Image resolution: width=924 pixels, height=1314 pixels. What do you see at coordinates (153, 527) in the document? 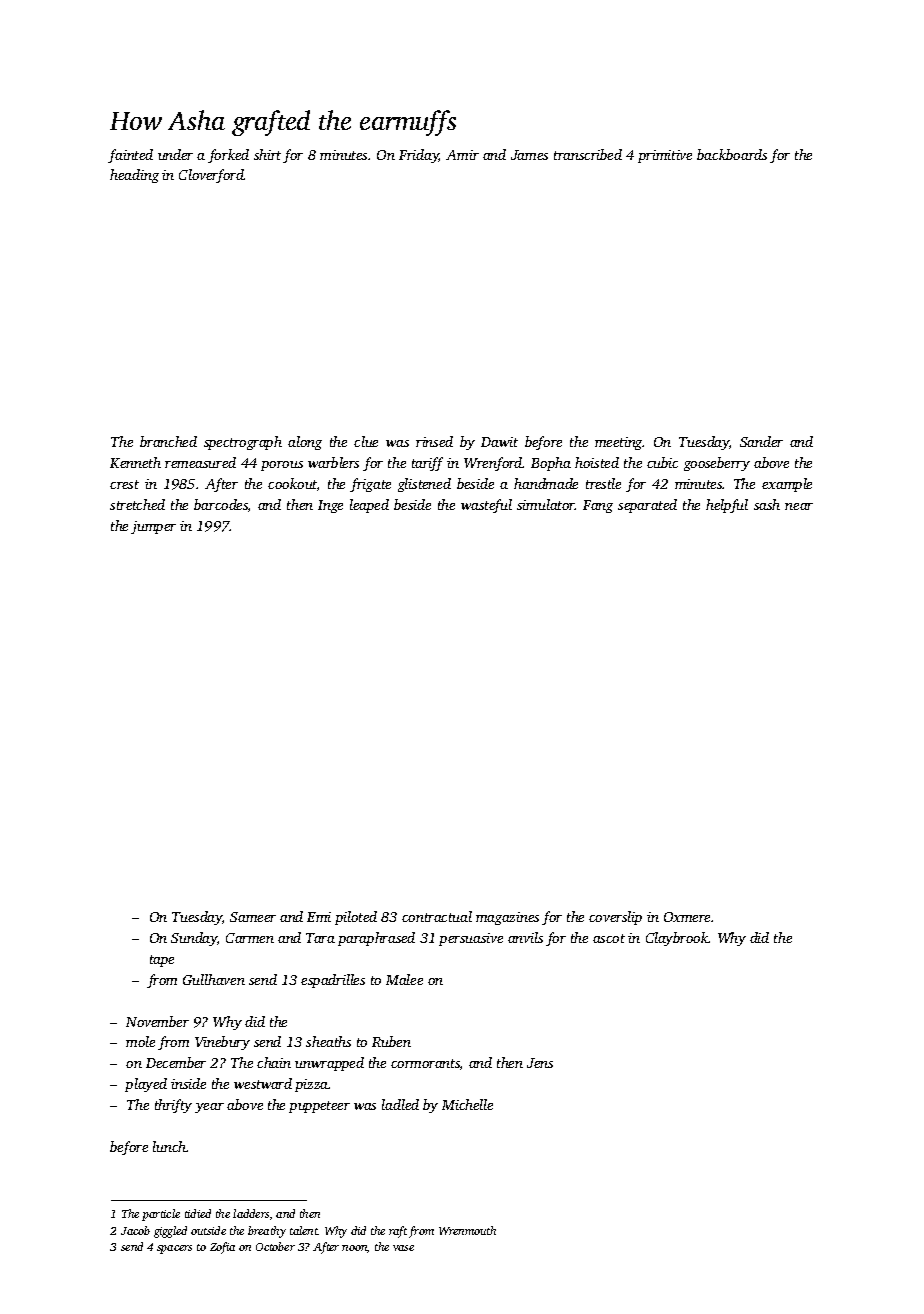
I see `jumper` at bounding box center [153, 527].
